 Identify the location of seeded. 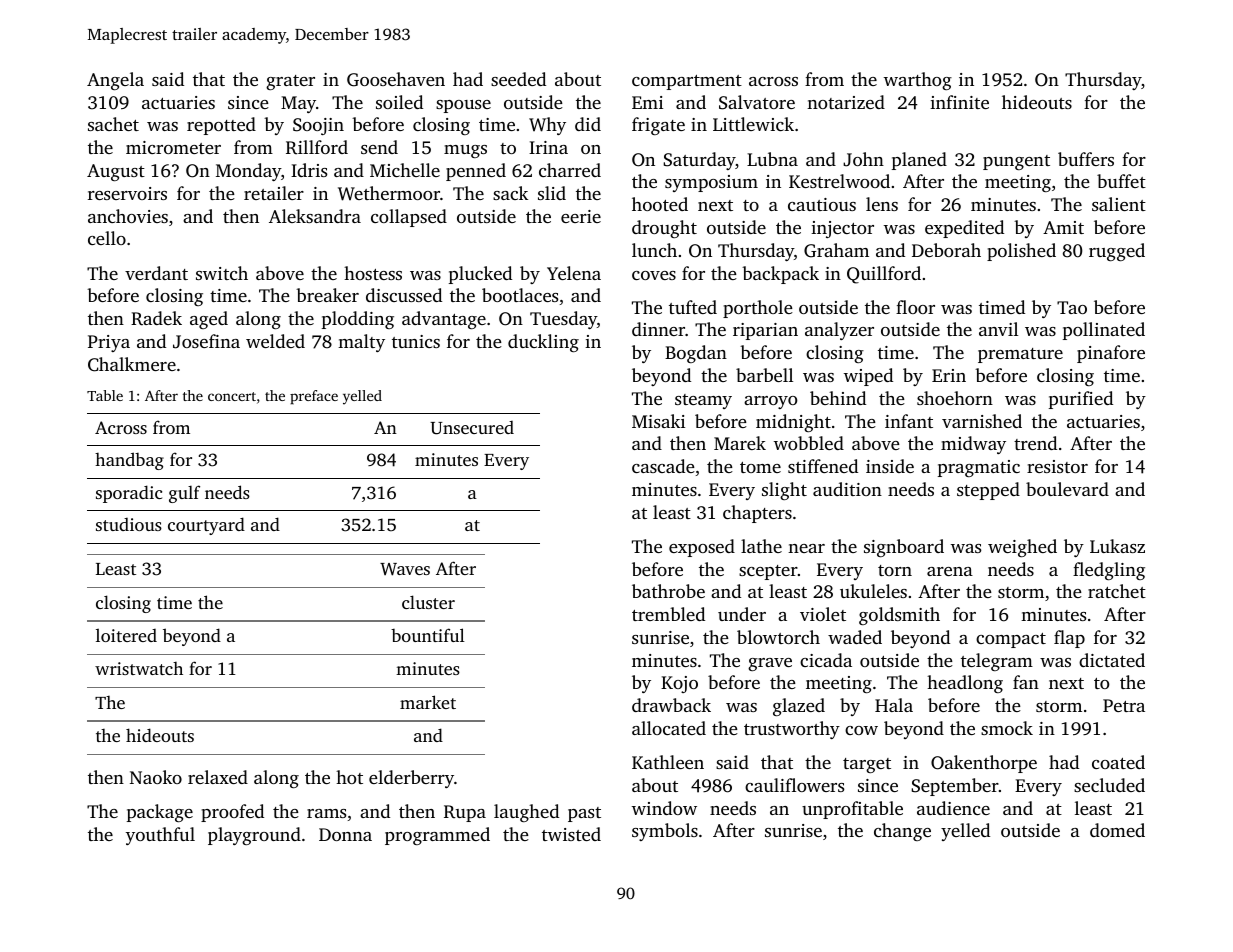
(518, 79).
